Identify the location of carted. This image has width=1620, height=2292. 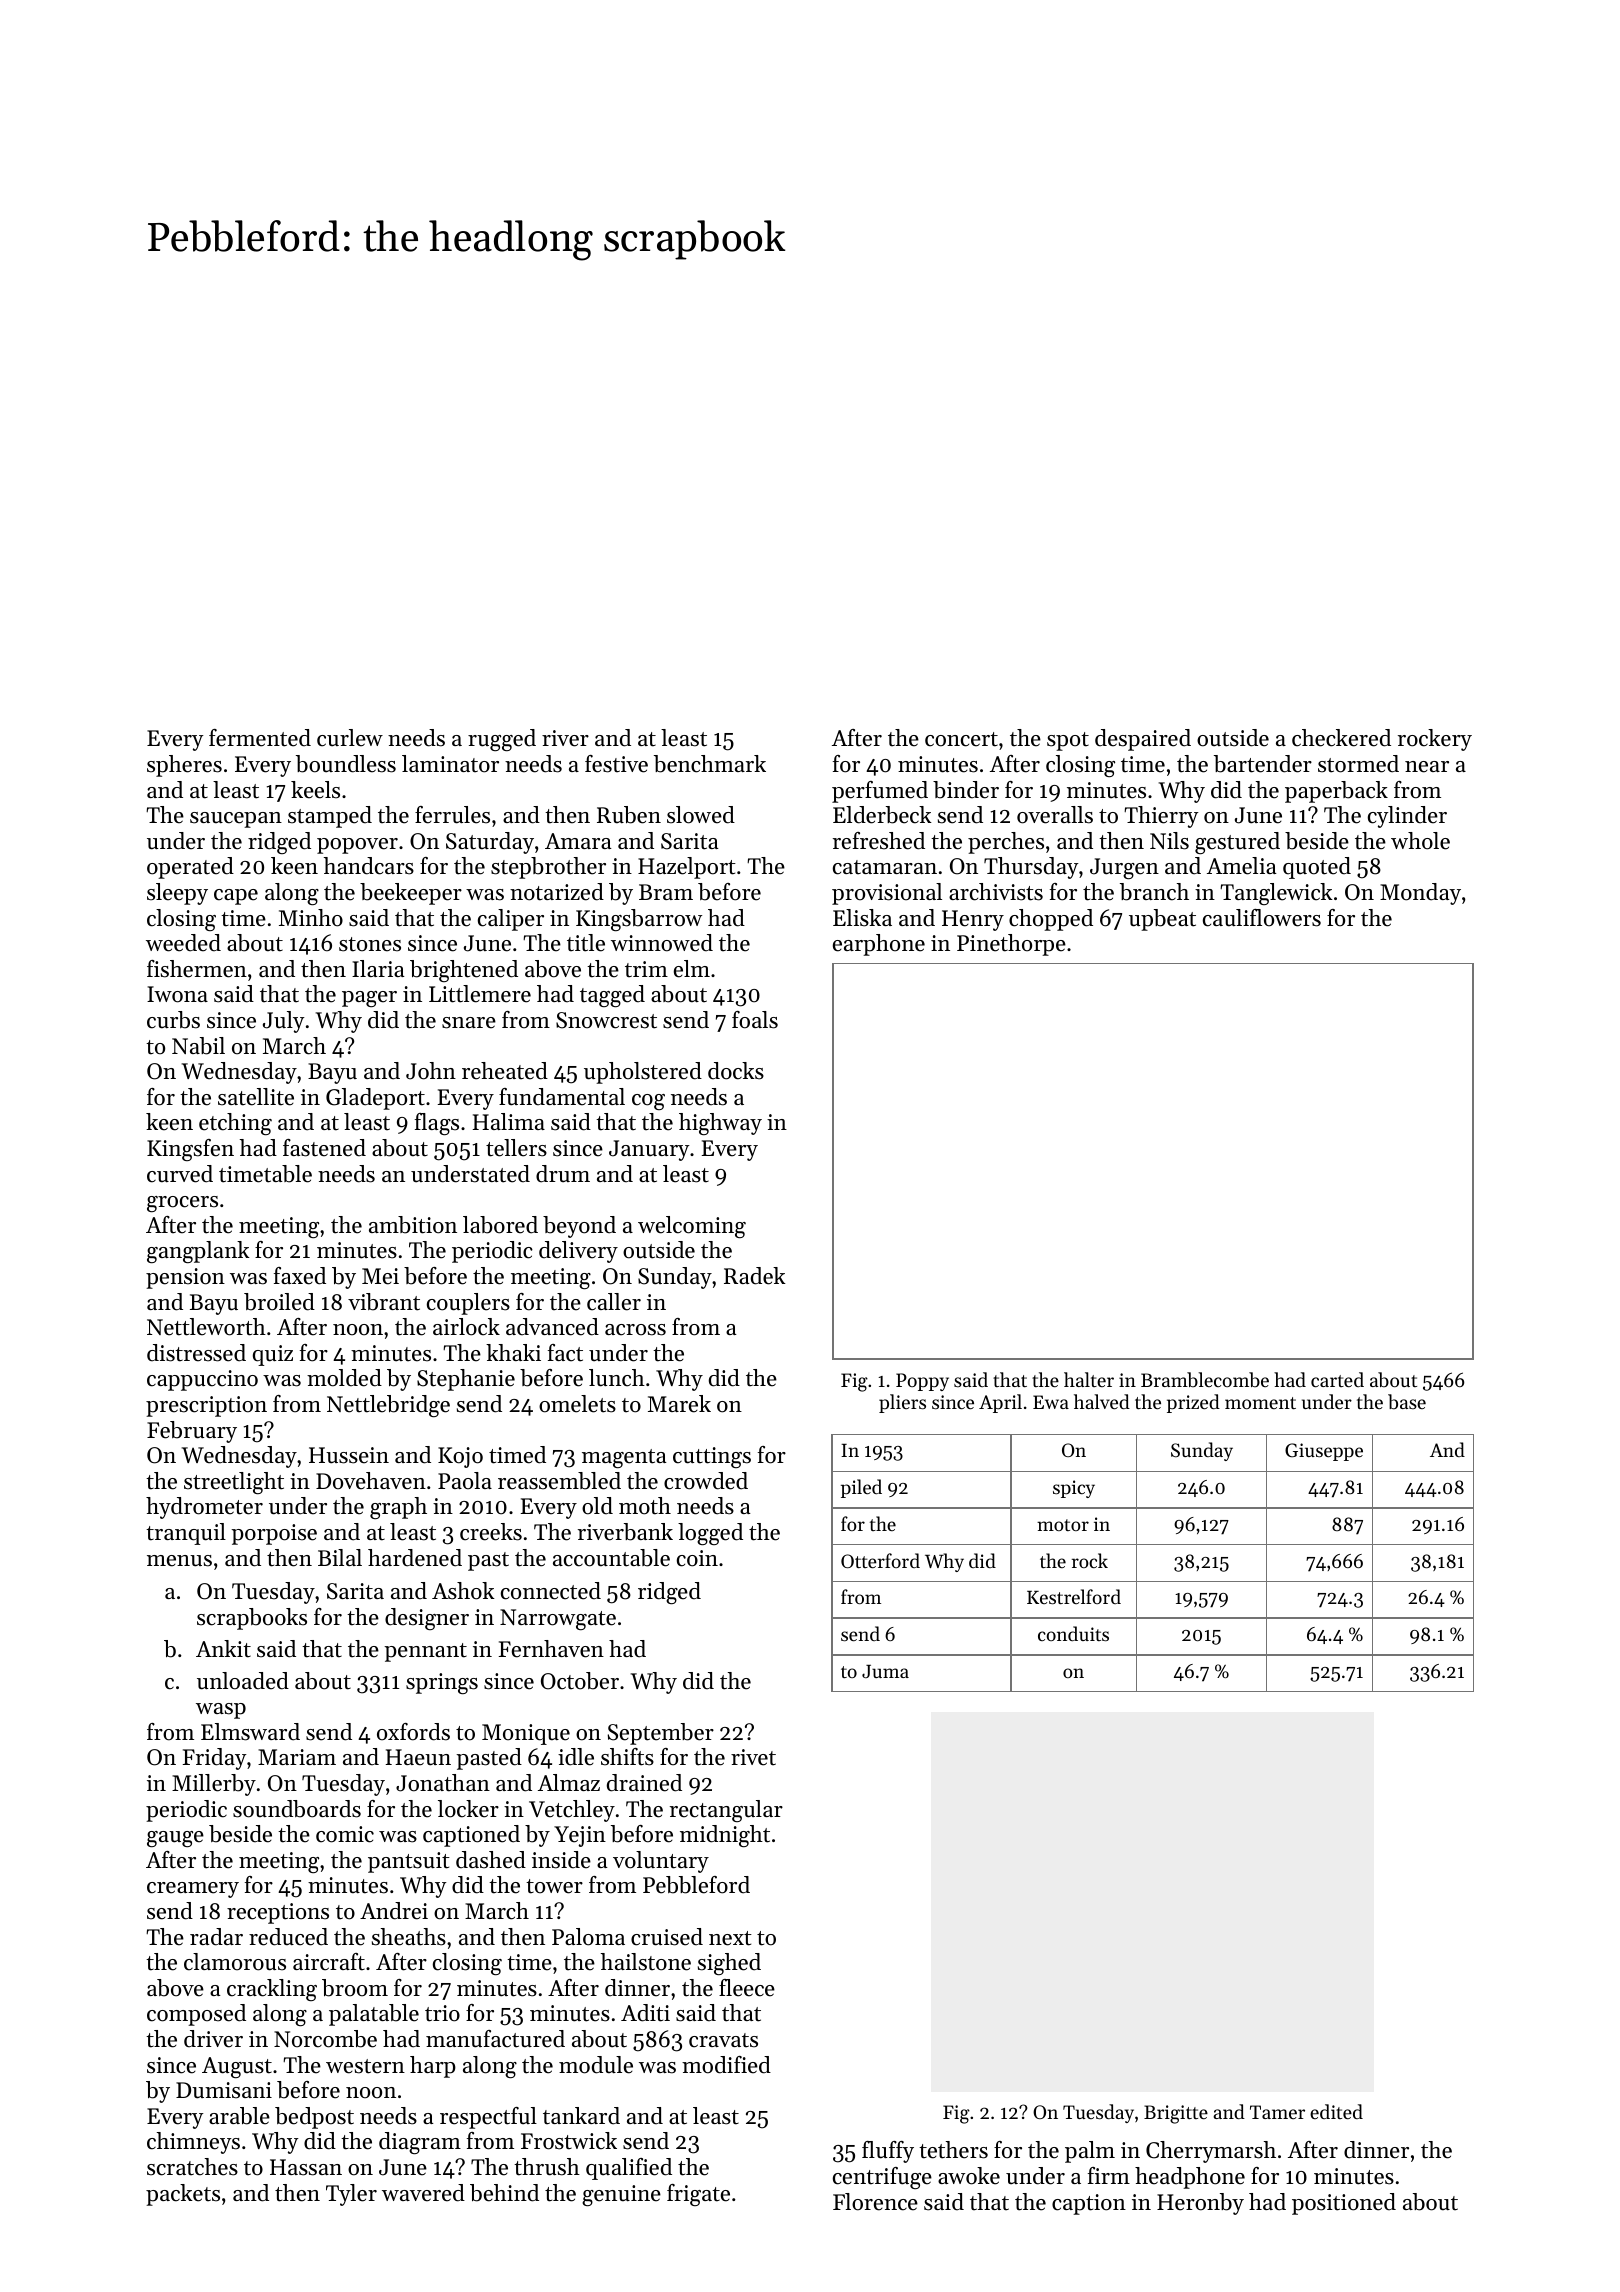
(1337, 1379).
